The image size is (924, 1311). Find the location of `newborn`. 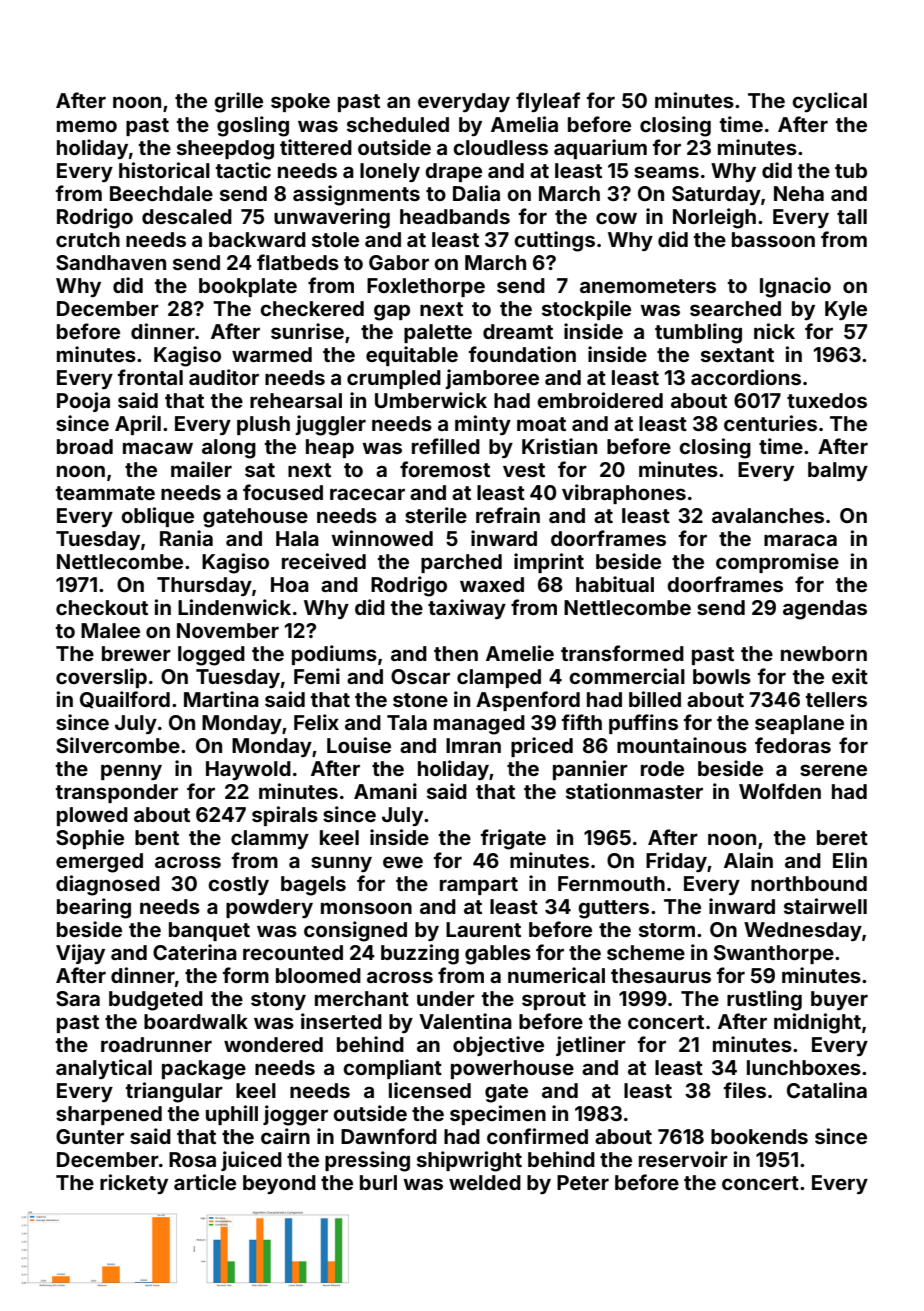

newborn is located at coordinates (824, 653).
